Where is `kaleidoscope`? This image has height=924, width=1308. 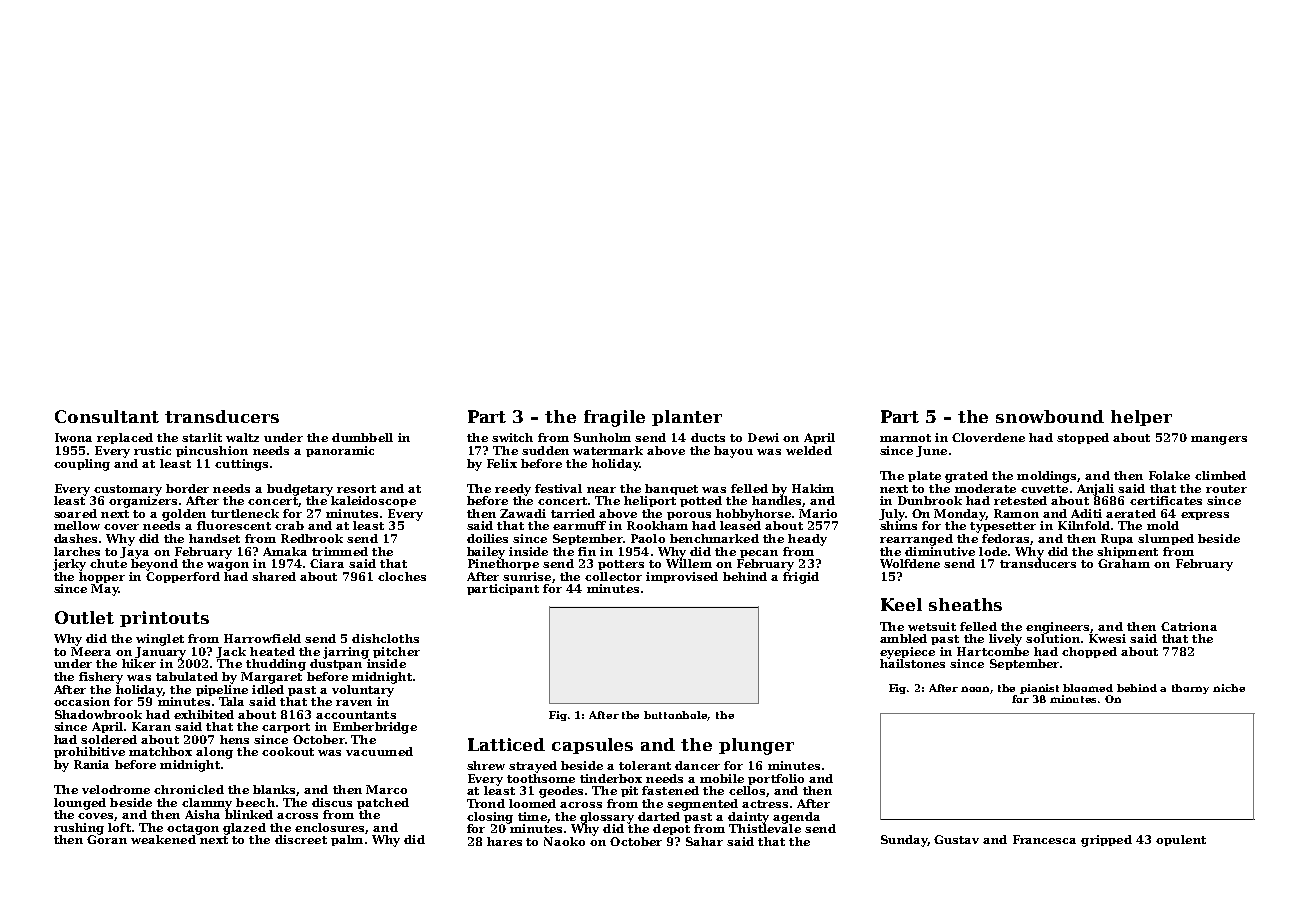
kaleidoscope is located at coordinates (373, 501).
